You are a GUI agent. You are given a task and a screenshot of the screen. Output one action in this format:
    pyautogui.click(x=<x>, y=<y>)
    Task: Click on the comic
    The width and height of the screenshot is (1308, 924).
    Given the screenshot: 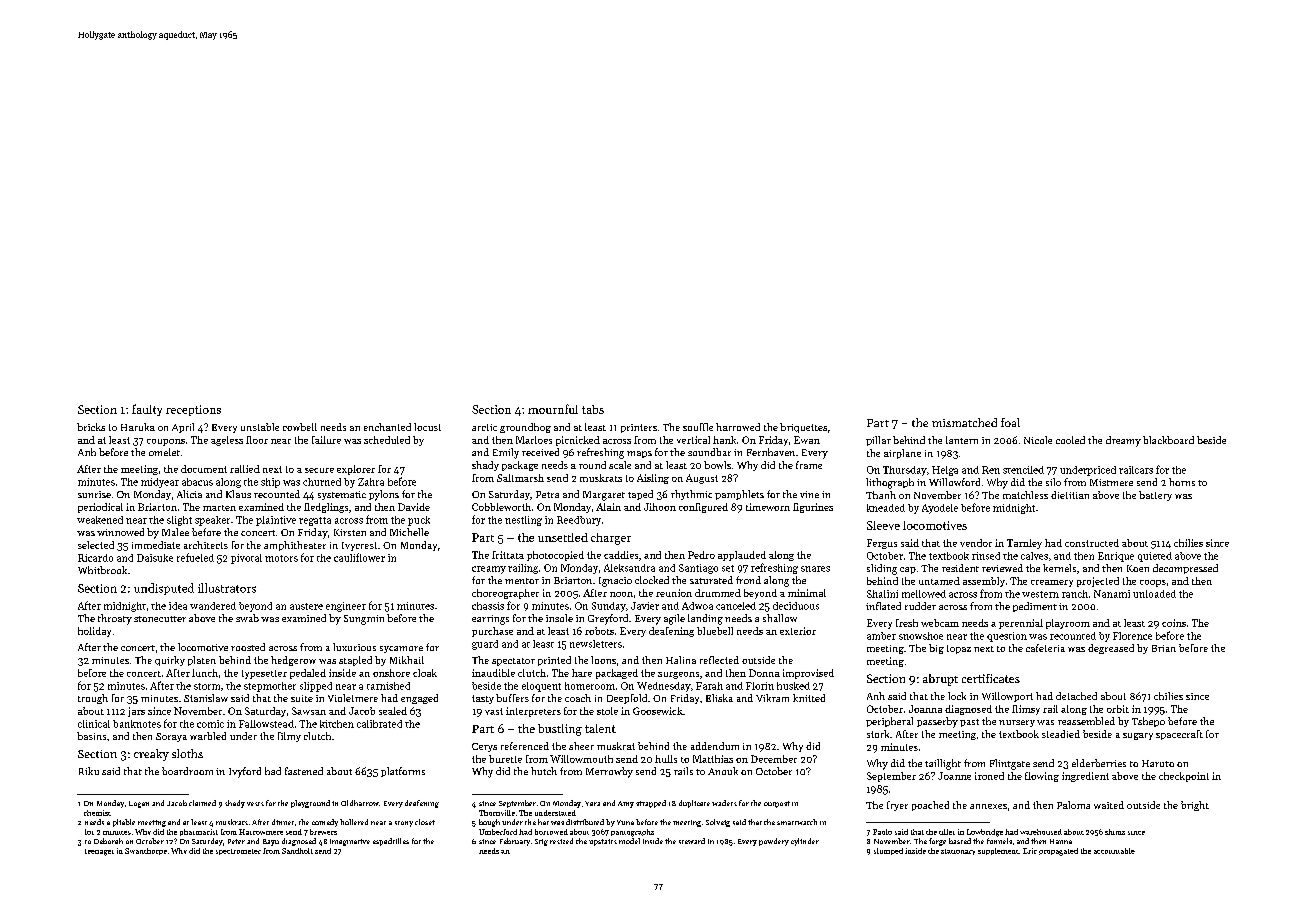 What is the action you would take?
    pyautogui.click(x=210, y=724)
